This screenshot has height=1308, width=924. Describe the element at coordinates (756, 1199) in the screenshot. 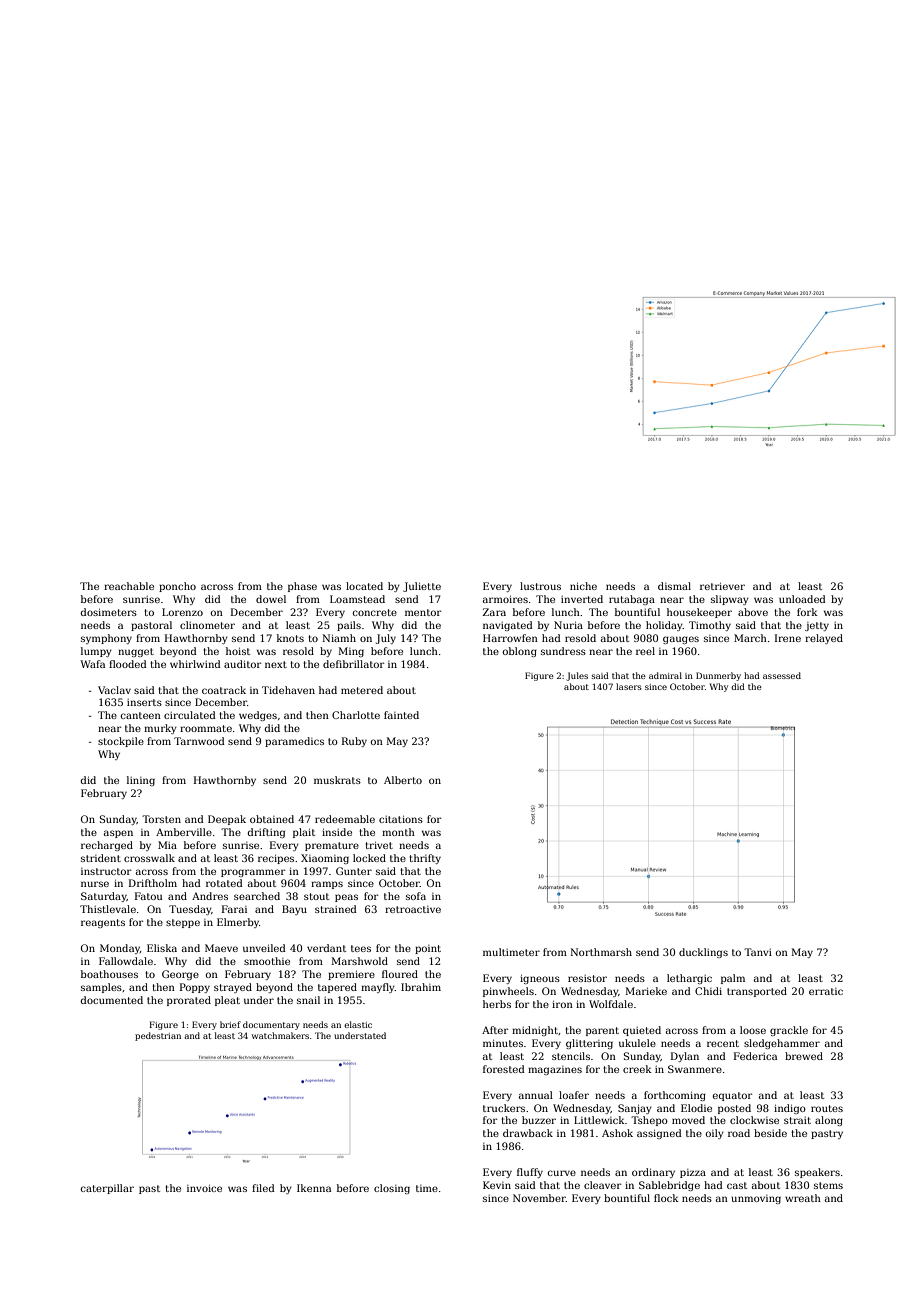

I see `unmoving` at that location.
